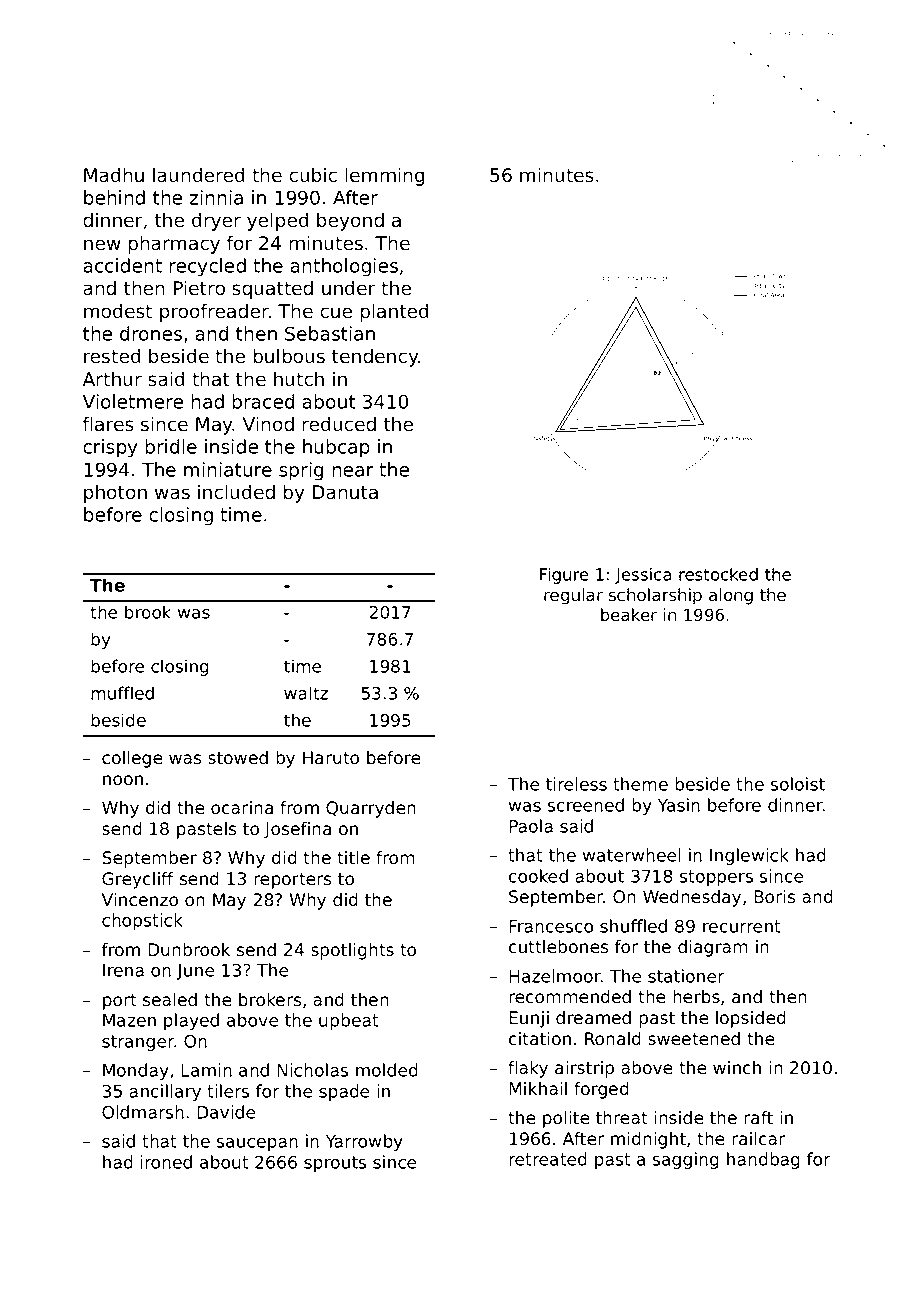 This image has width=924, height=1311. What do you see at coordinates (114, 175) in the image?
I see `Madhu` at bounding box center [114, 175].
